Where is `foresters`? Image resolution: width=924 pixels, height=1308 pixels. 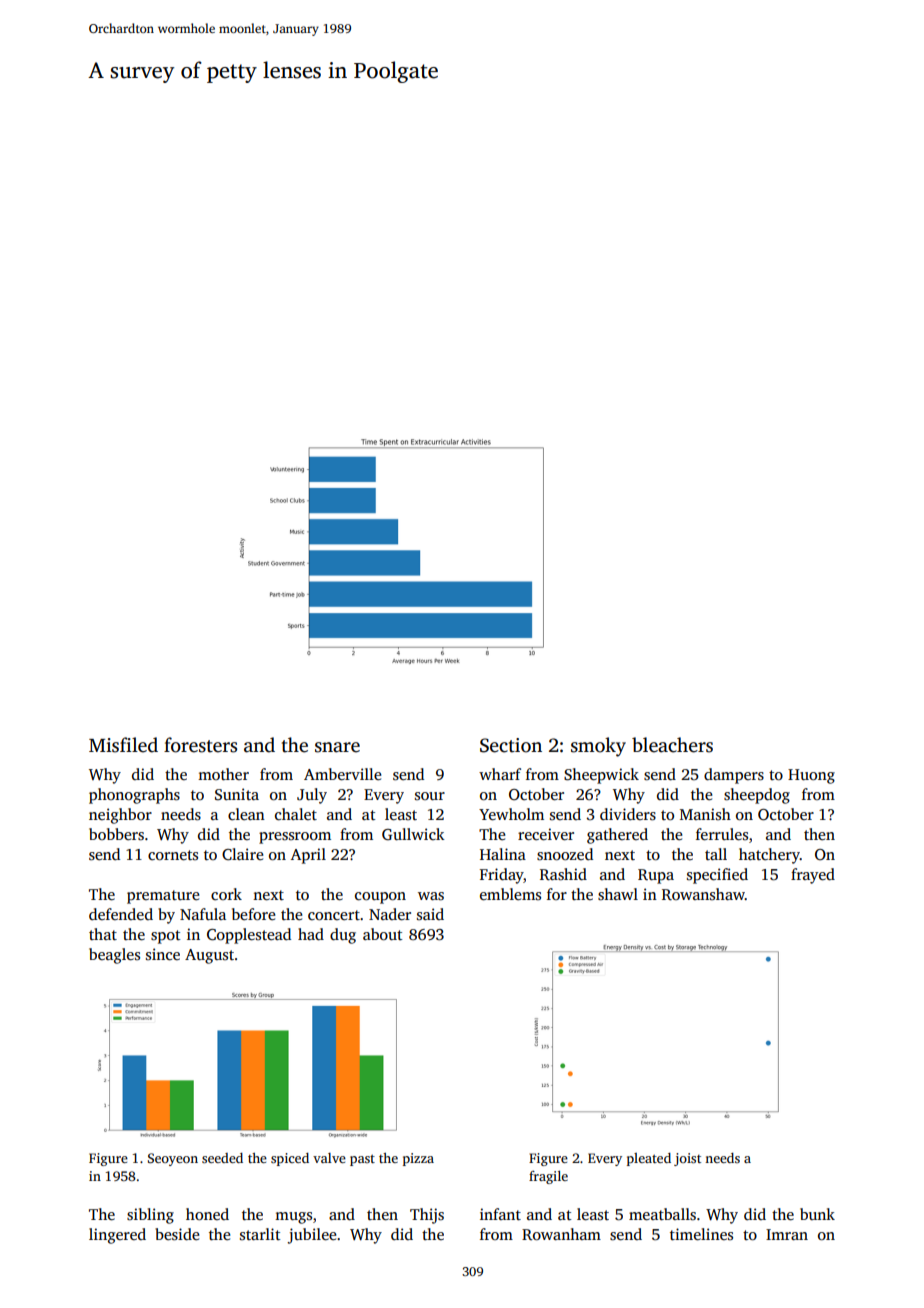 foresters is located at coordinates (200, 745).
